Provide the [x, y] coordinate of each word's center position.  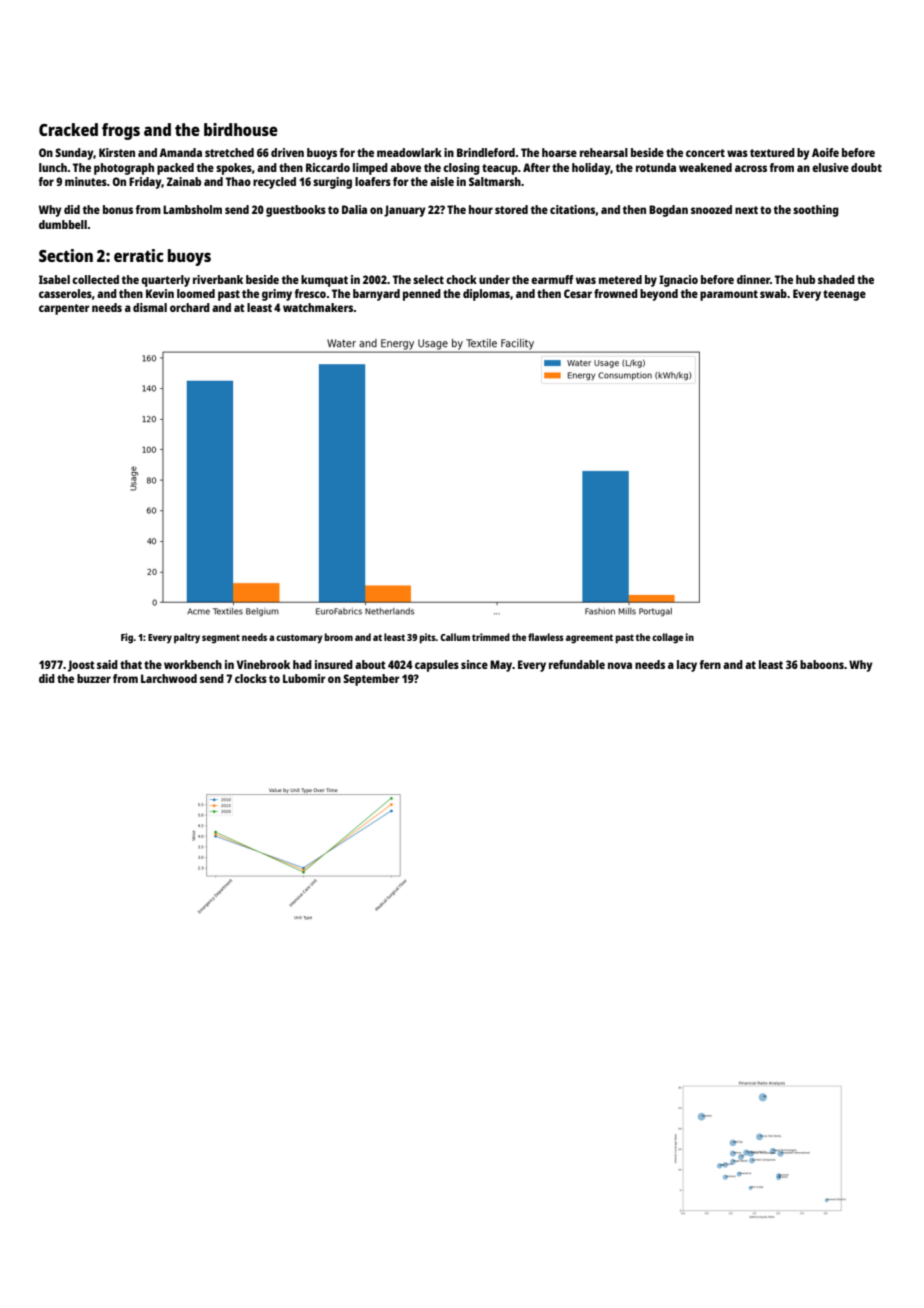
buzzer [94, 678]
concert [705, 153]
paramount [729, 295]
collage [667, 638]
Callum [455, 637]
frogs [121, 131]
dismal [150, 307]
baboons [822, 664]
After [536, 167]
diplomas [486, 295]
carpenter [64, 309]
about [370, 664]
